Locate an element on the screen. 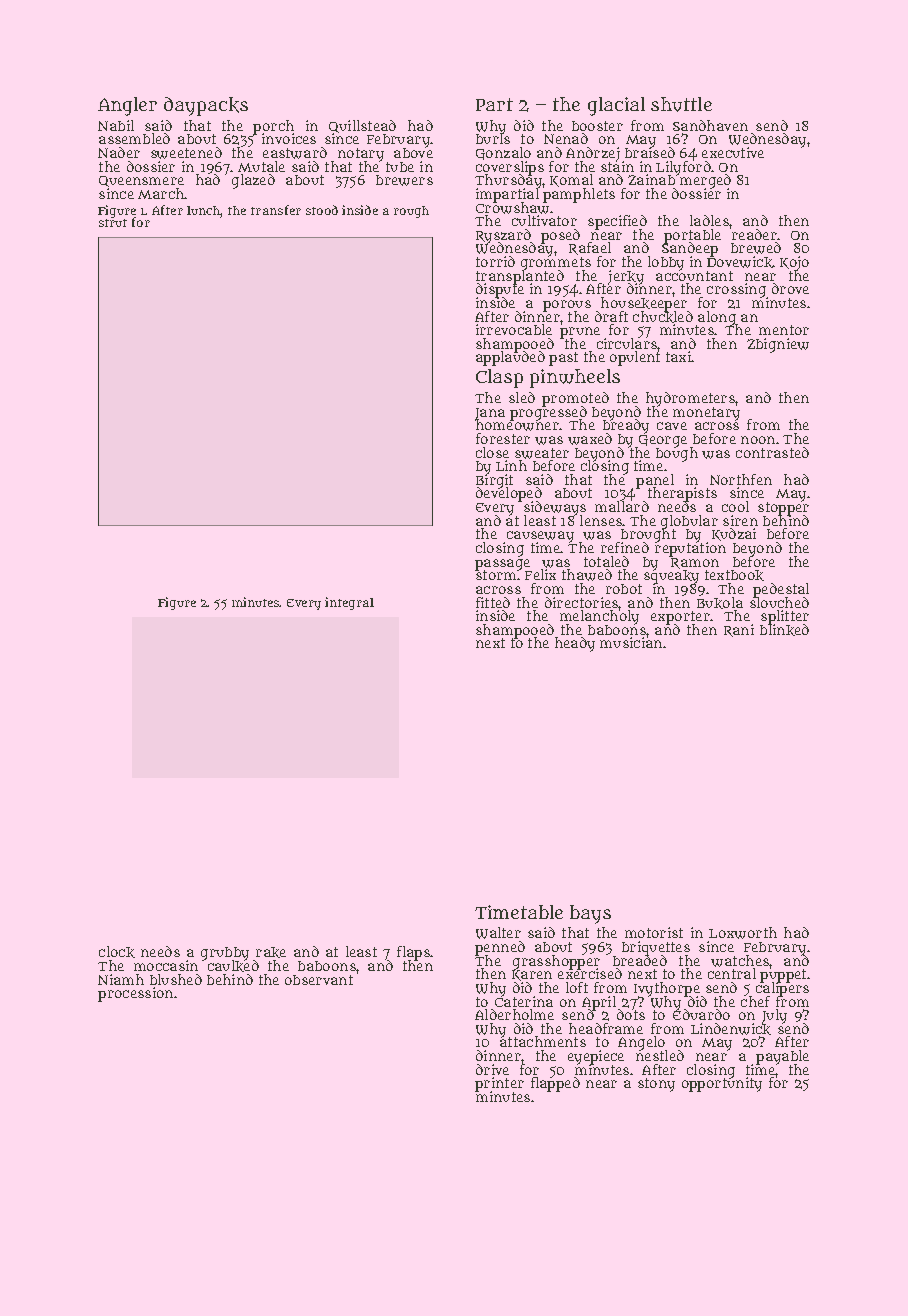  integral is located at coordinates (349, 603).
